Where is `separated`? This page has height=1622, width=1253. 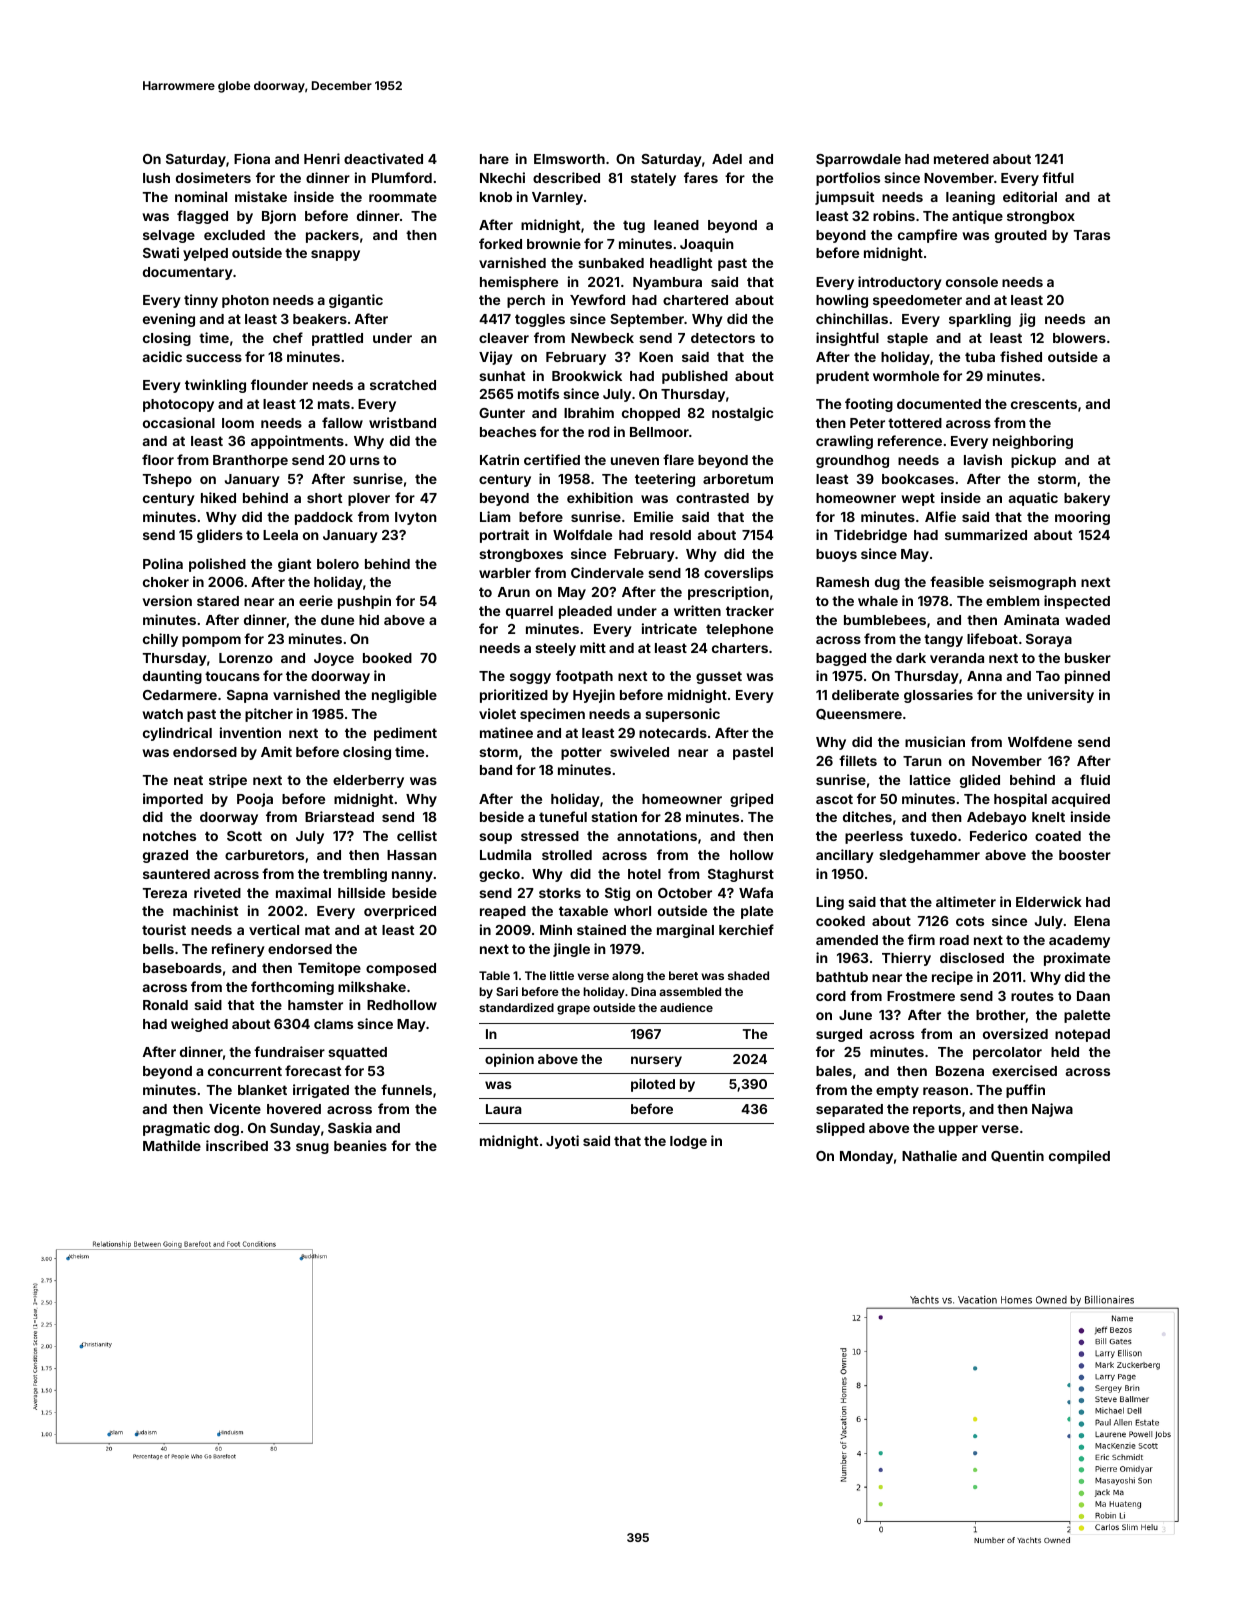
separated is located at coordinates (849, 1110).
